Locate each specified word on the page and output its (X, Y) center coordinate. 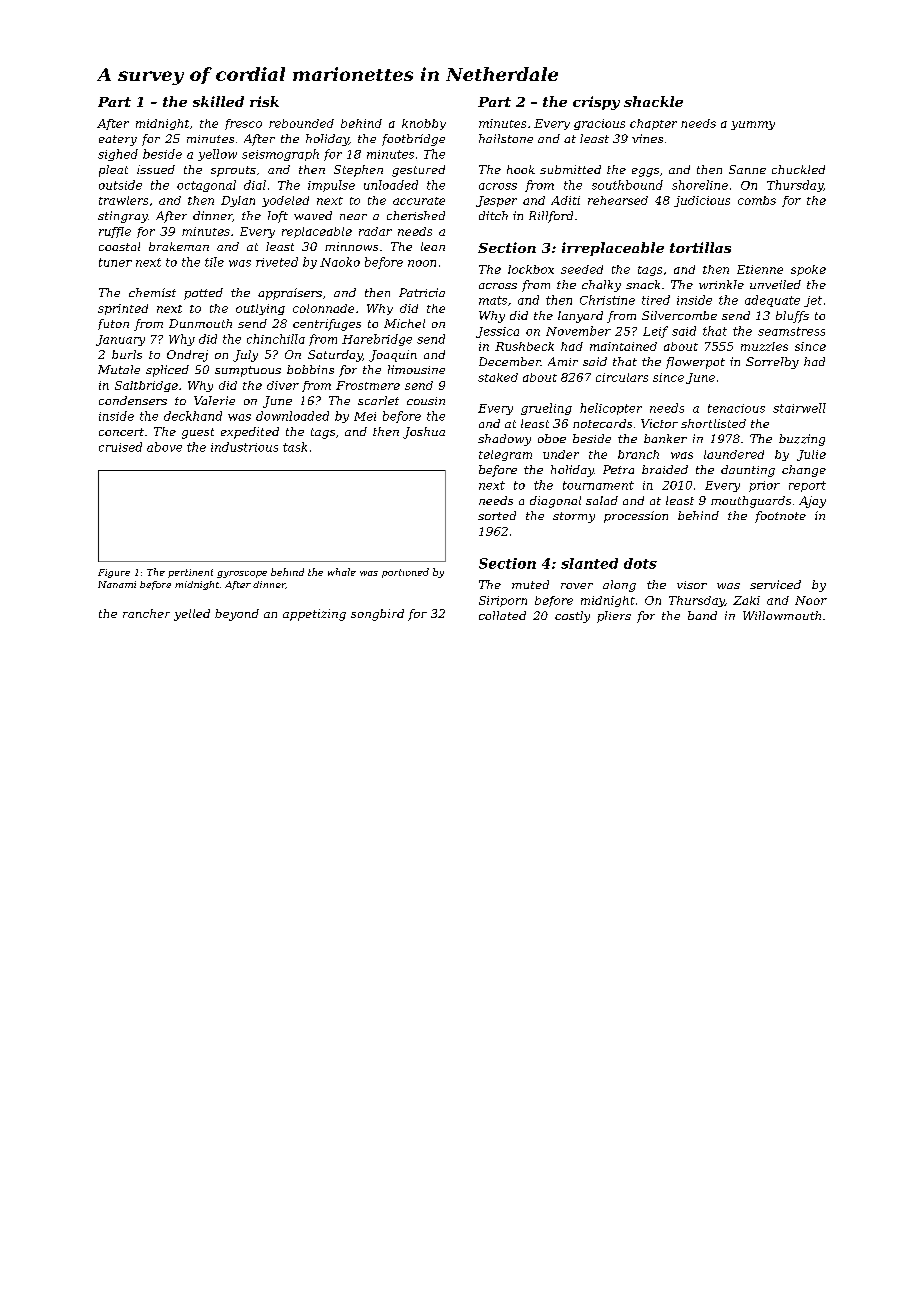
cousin (426, 401)
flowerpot (695, 363)
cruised (120, 447)
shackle (653, 101)
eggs (645, 172)
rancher (146, 613)
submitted (570, 169)
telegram (505, 455)
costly (572, 617)
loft (278, 217)
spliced (167, 371)
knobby (424, 124)
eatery (118, 140)
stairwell (799, 408)
